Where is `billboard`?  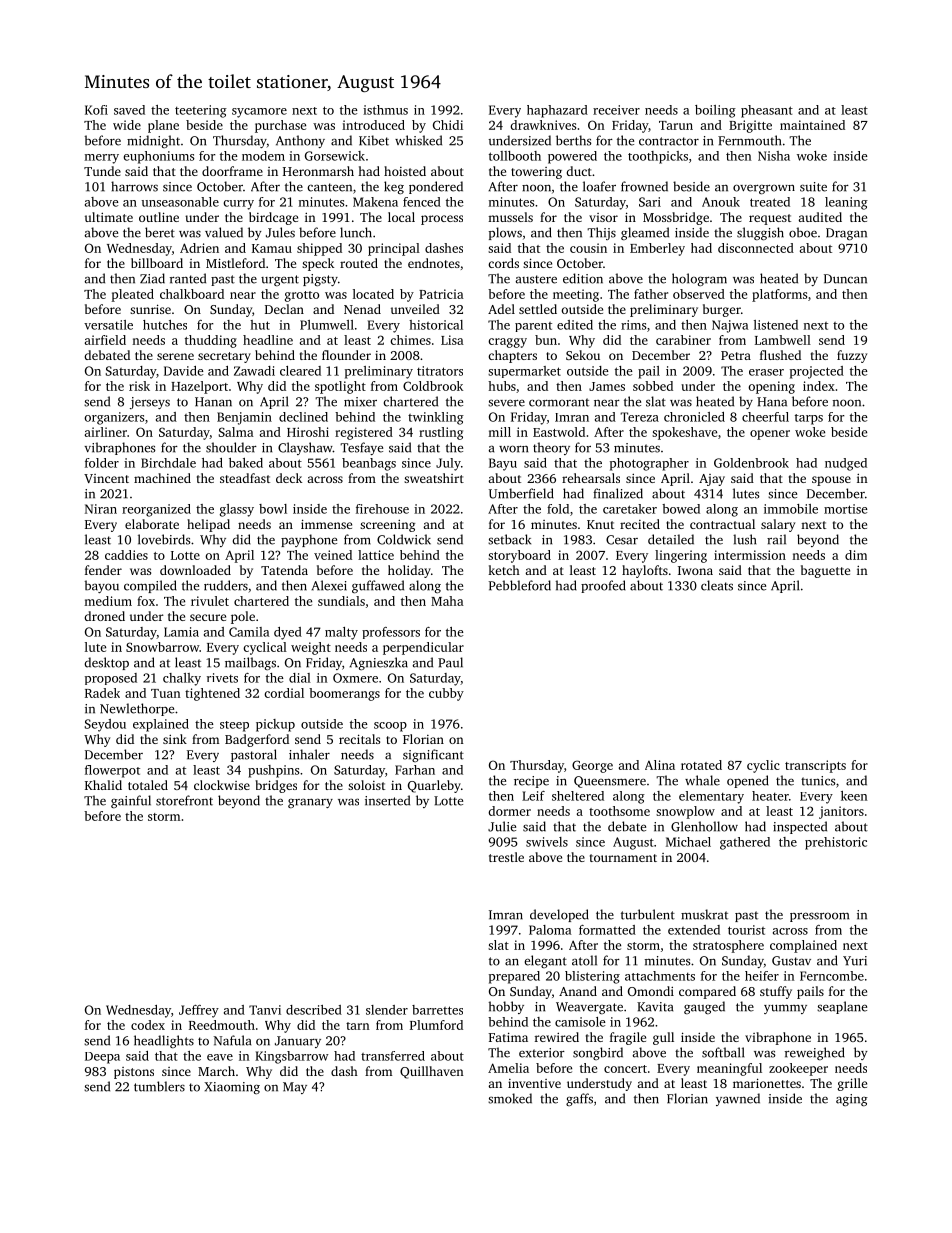 billboard is located at coordinates (157, 263).
